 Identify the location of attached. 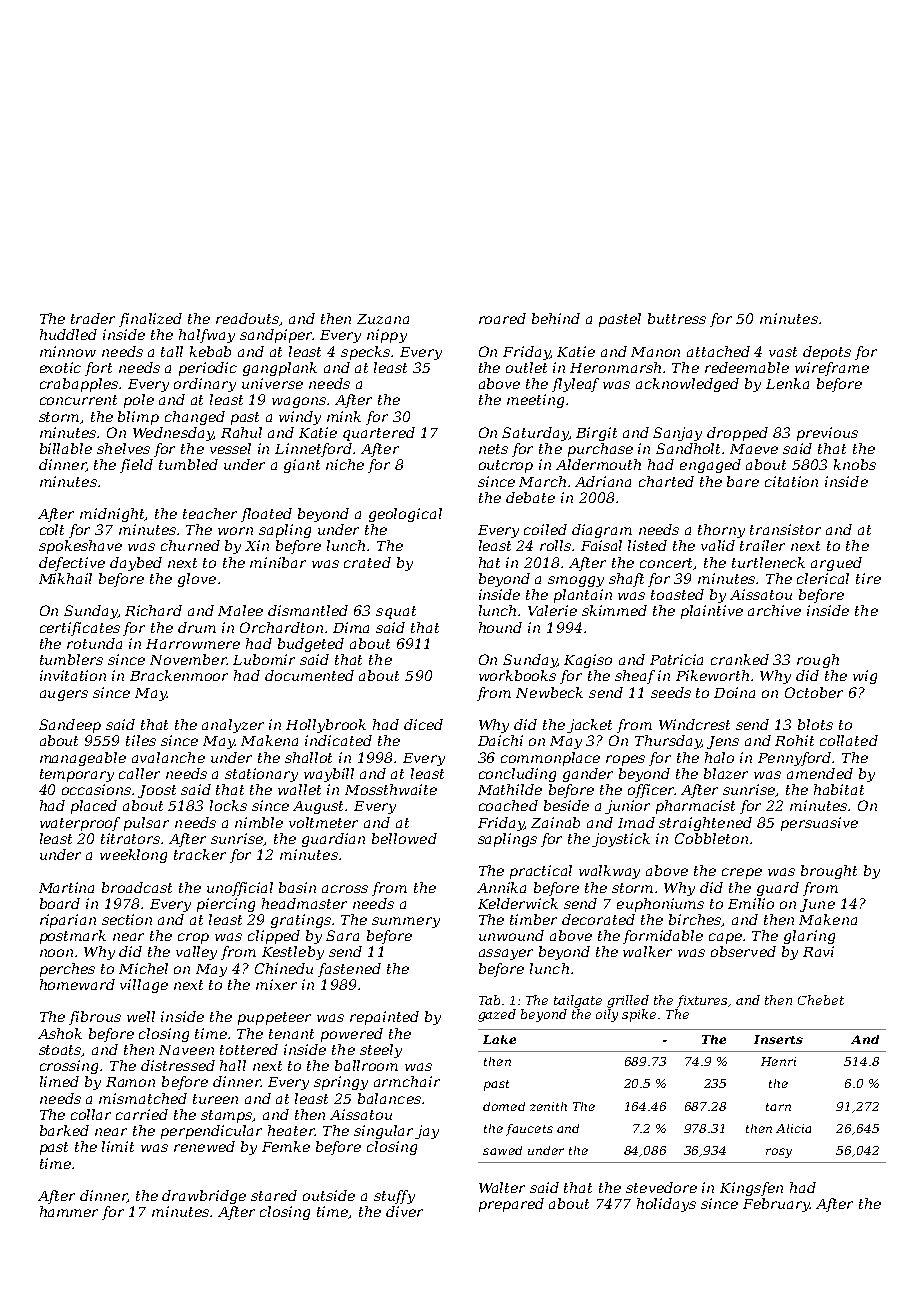
(718, 351).
